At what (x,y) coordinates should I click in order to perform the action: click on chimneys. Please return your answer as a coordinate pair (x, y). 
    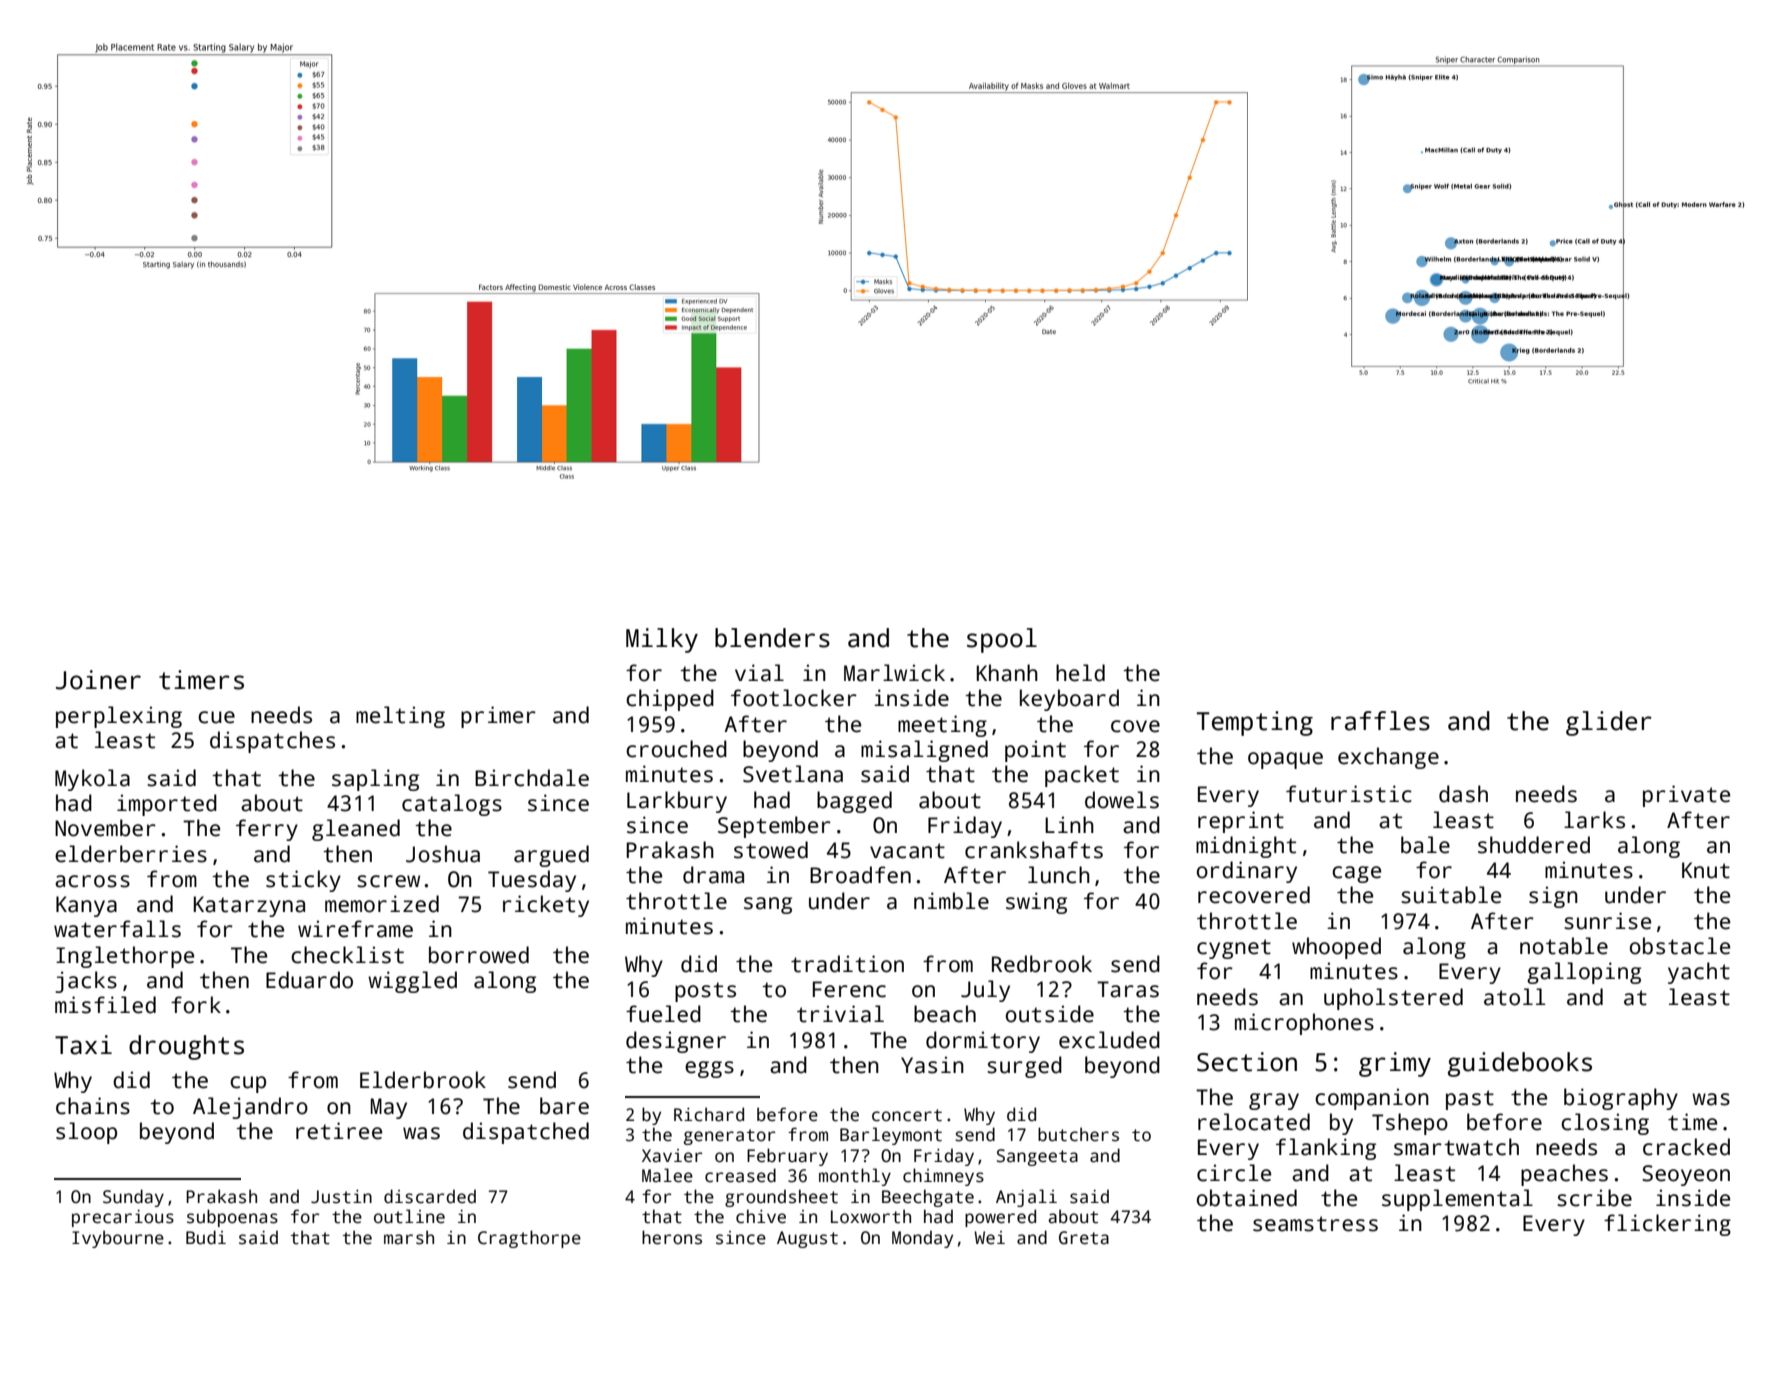
    Looking at the image, I should click on (943, 1177).
